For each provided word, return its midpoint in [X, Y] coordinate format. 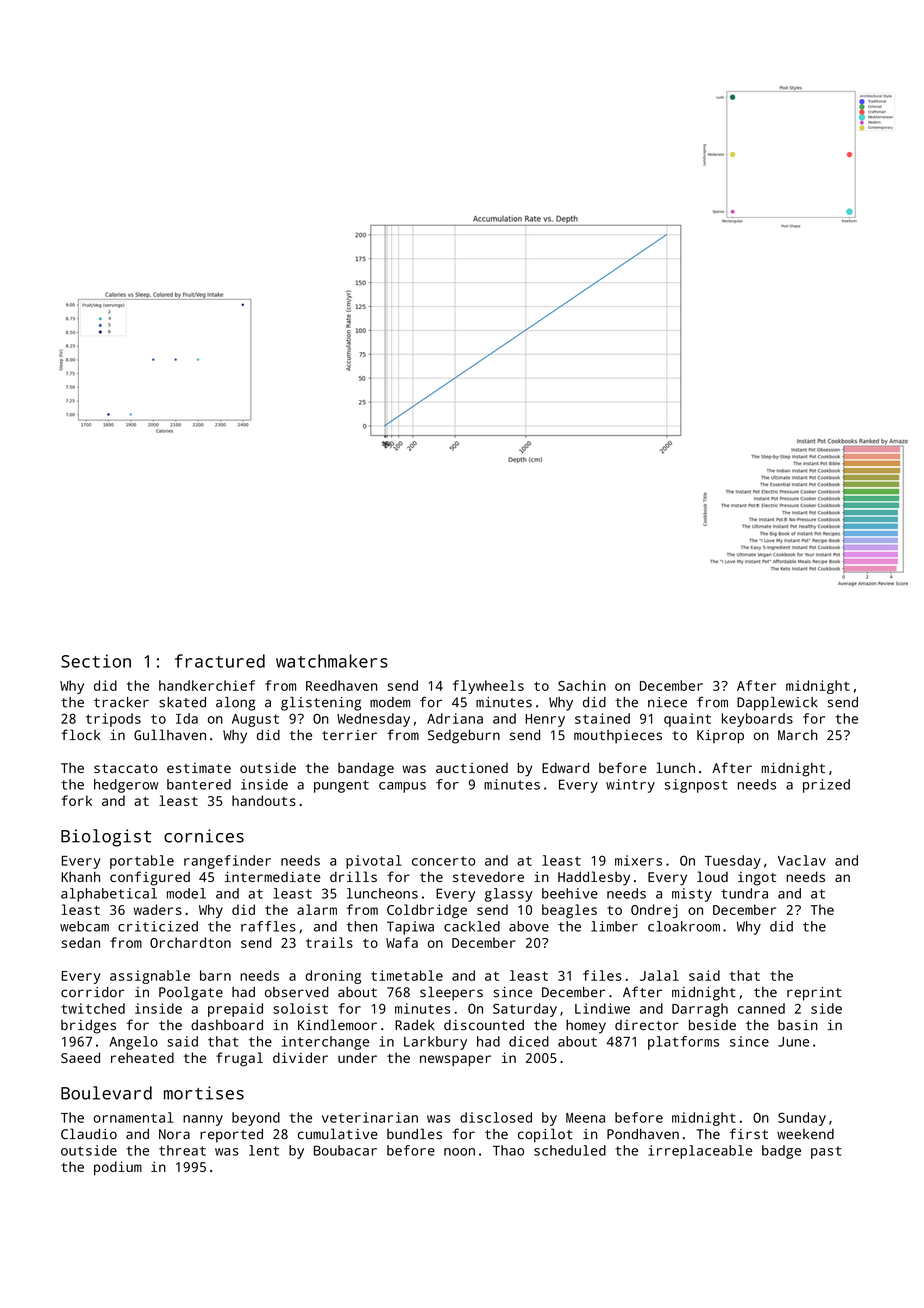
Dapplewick [777, 704]
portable [142, 862]
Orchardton [190, 942]
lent [264, 1150]
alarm [317, 909]
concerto [443, 861]
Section [96, 661]
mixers [638, 860]
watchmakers [332, 661]
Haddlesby [594, 878]
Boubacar [345, 1150]
